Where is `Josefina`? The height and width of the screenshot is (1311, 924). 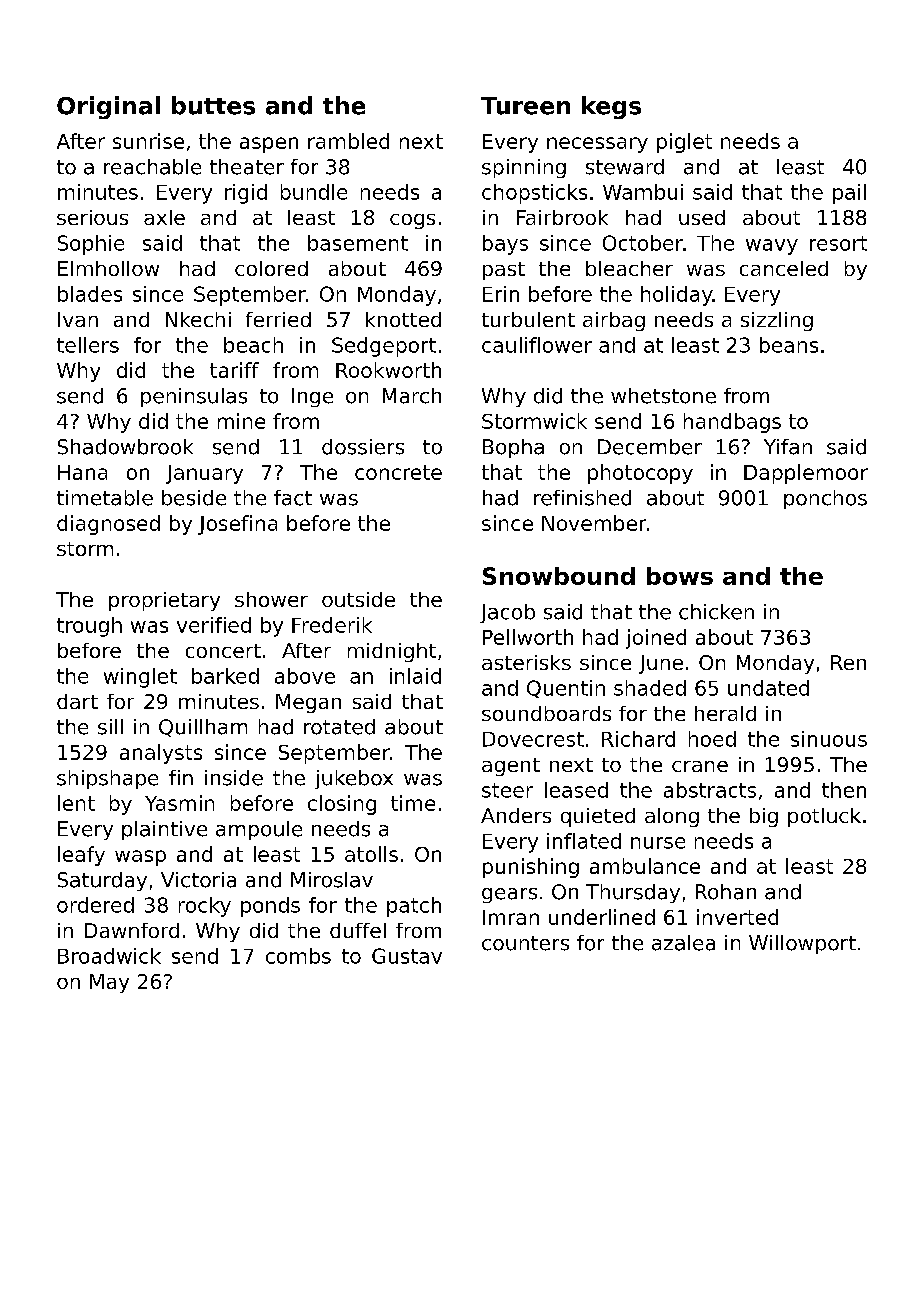 Josefina is located at coordinates (237, 525).
